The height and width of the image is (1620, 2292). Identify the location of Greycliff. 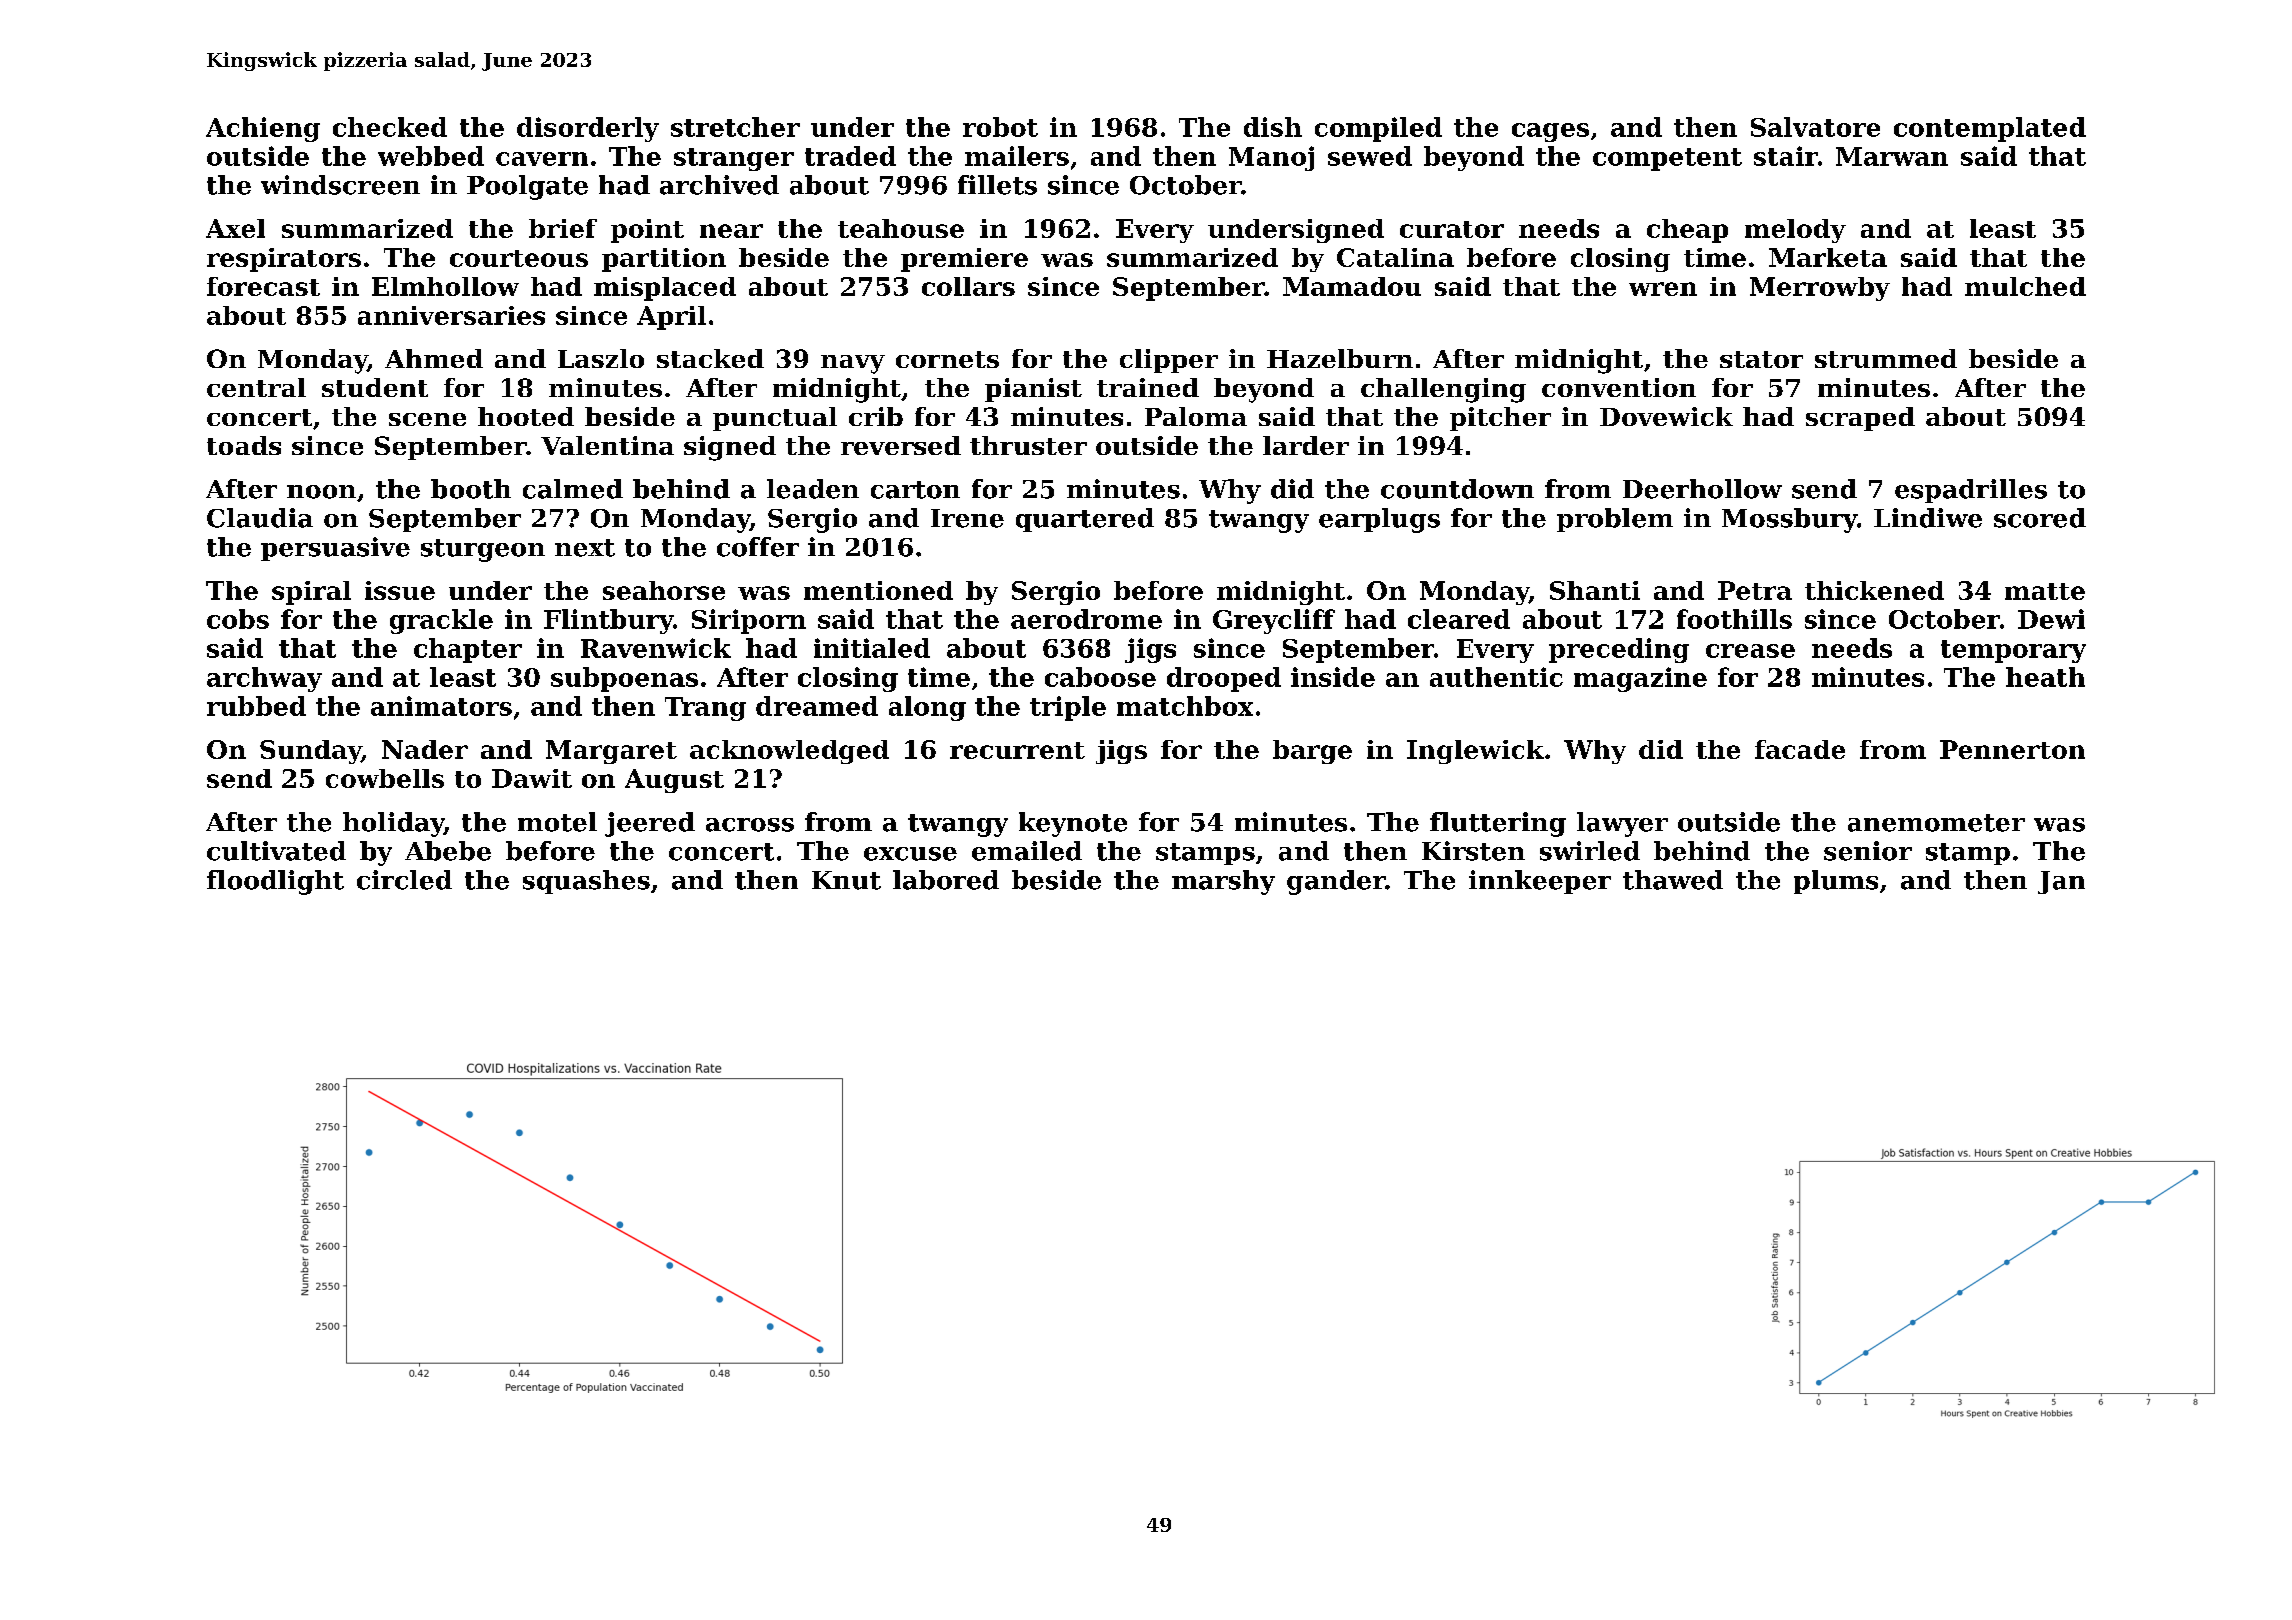
(1274, 621).
